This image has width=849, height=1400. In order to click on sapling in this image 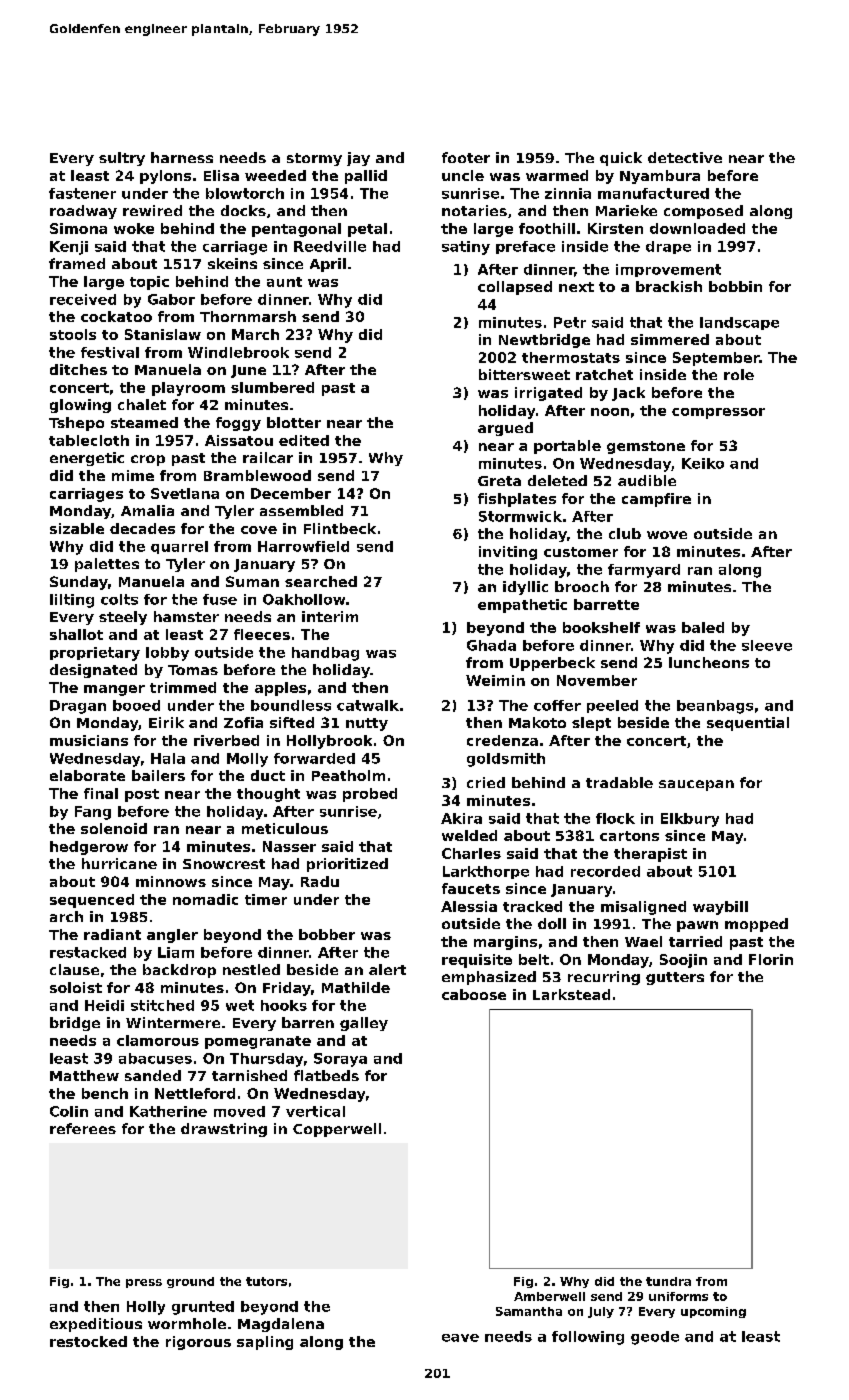, I will do `click(265, 1343)`.
